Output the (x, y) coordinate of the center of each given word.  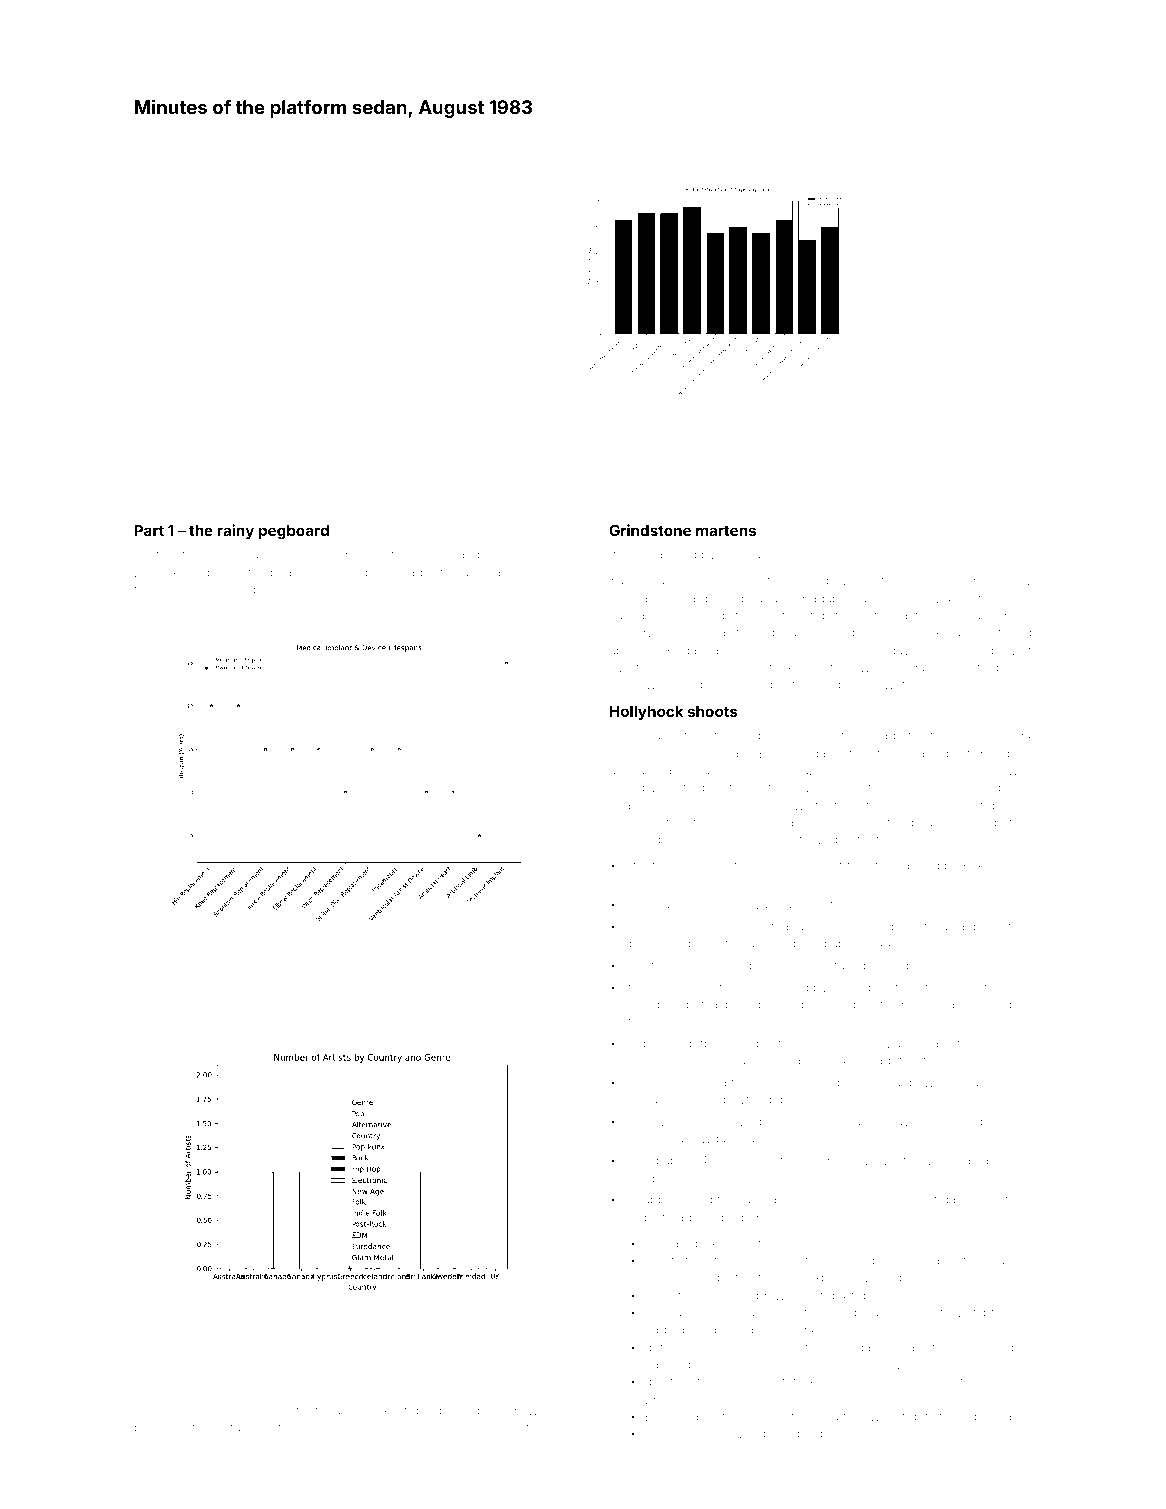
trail (236, 1427)
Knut (493, 969)
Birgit (624, 736)
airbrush (1007, 787)
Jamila (928, 926)
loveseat (277, 969)
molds (152, 589)
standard (708, 1416)
